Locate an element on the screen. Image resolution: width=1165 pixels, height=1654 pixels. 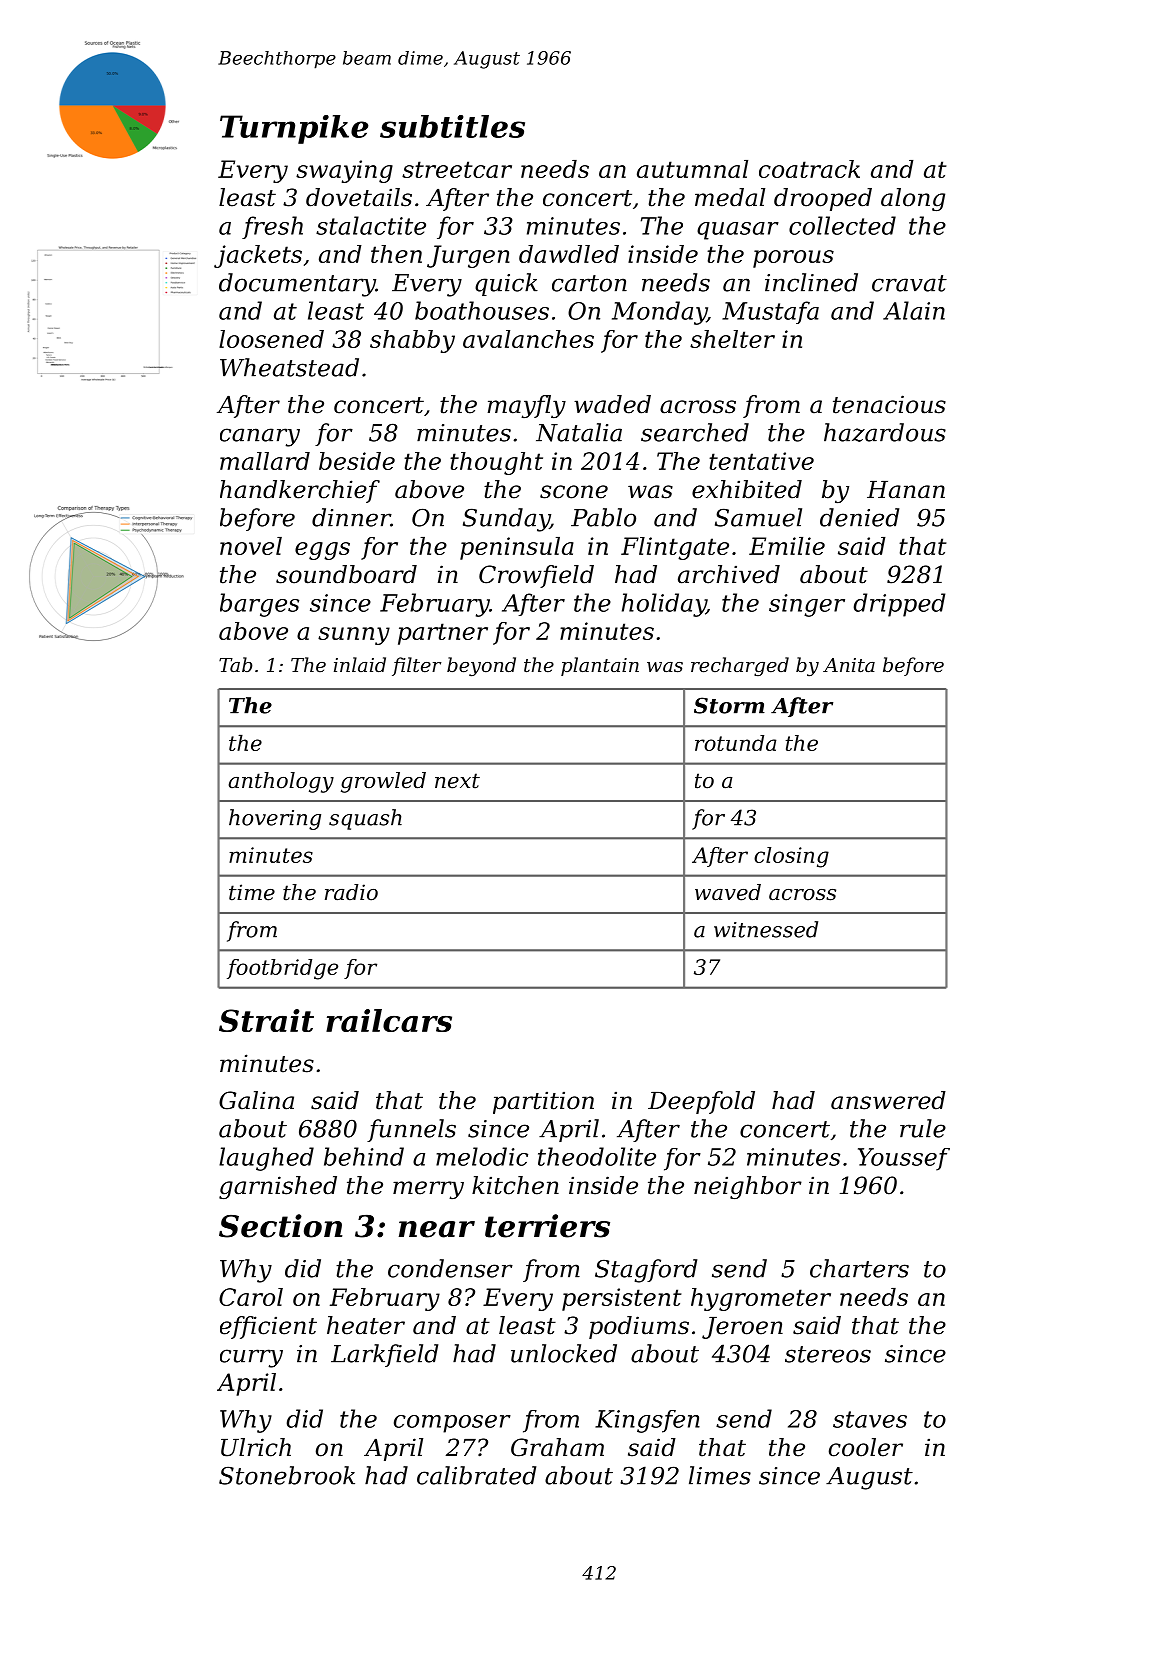
archived is located at coordinates (729, 574).
